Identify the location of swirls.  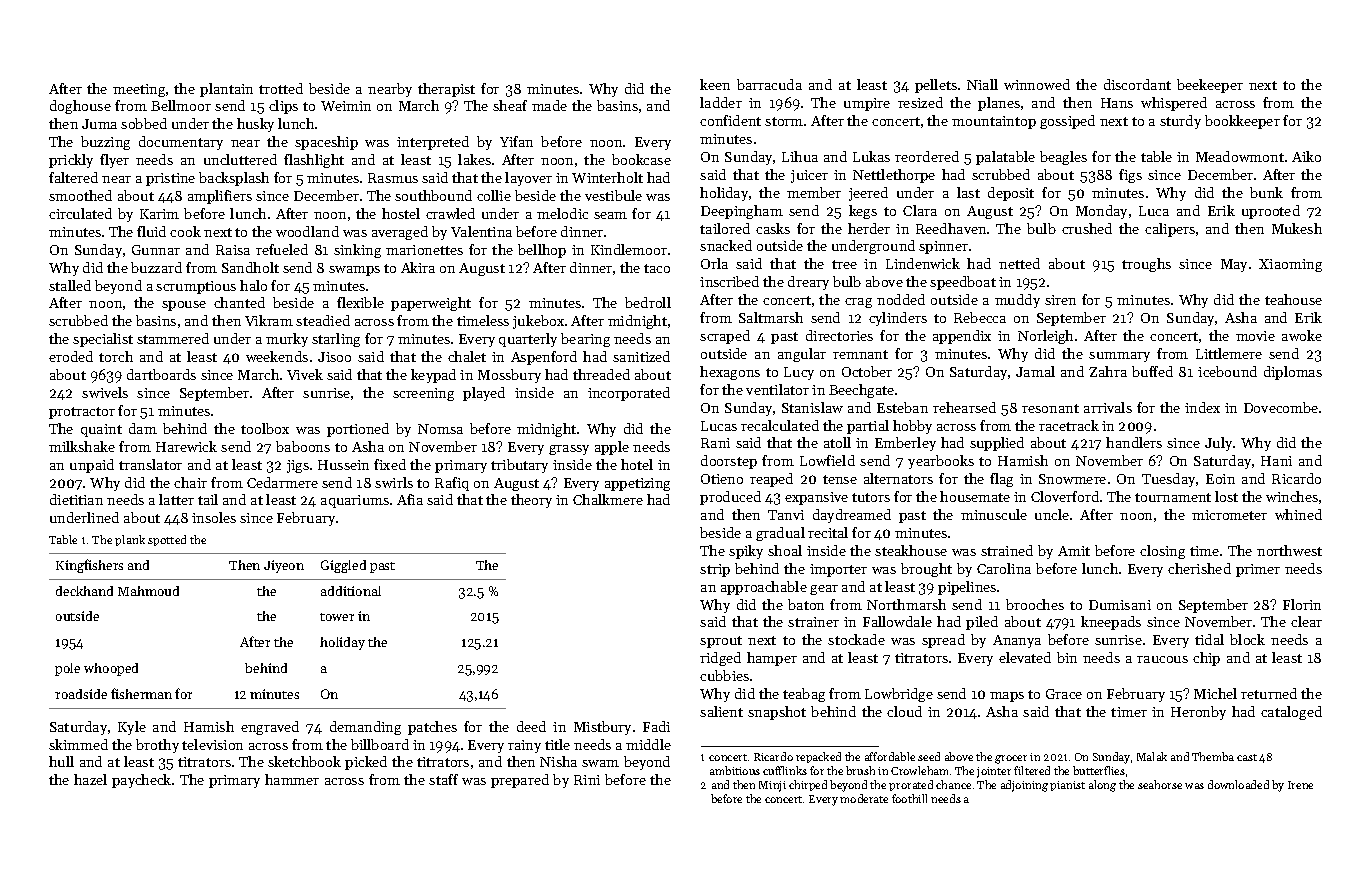
(394, 482).
